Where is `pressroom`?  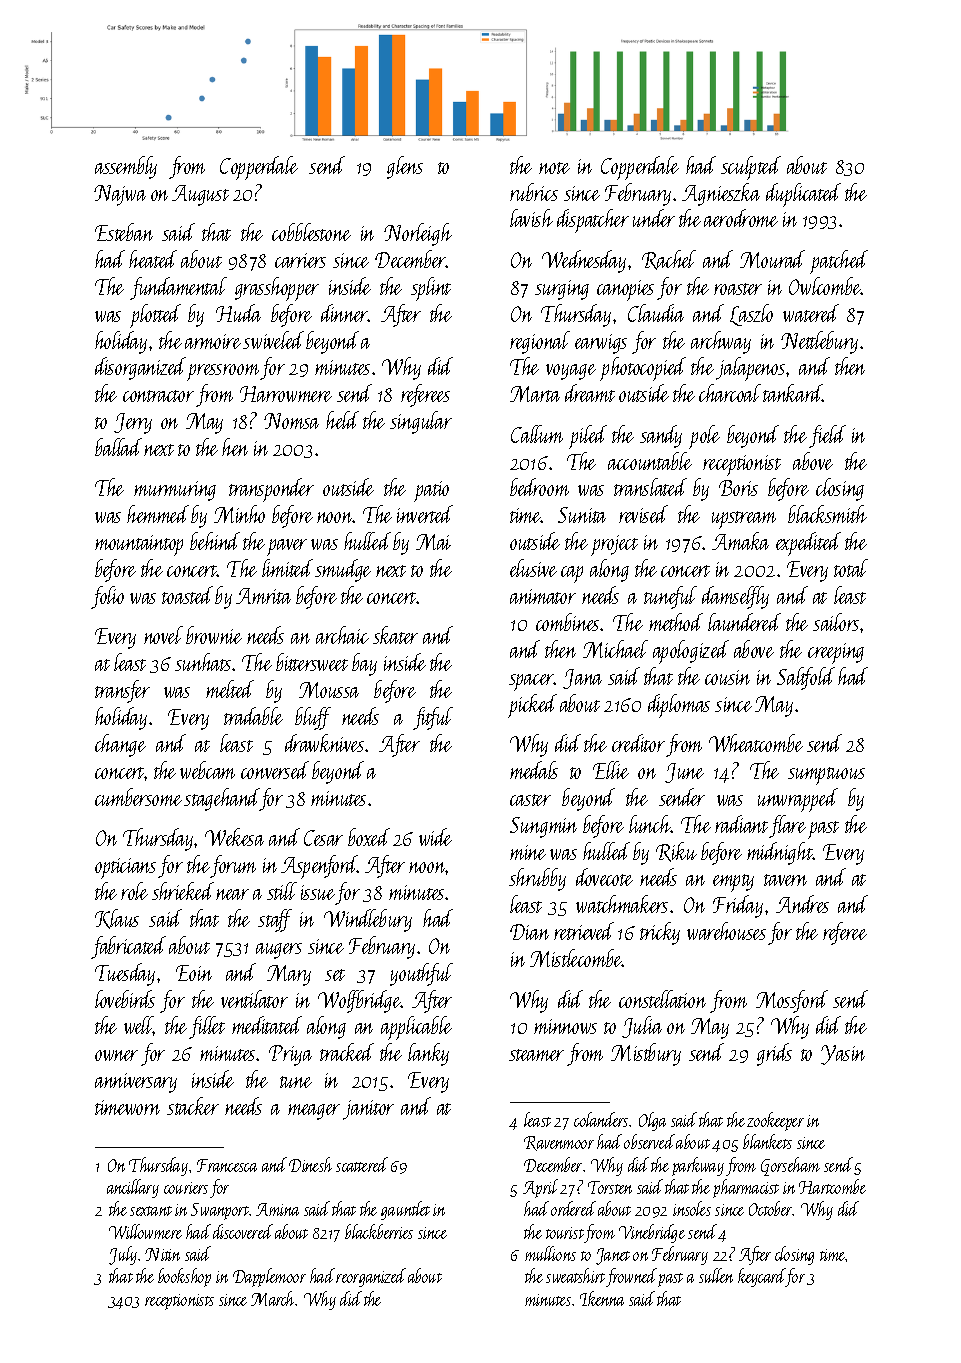 pressroom is located at coordinates (224, 372).
